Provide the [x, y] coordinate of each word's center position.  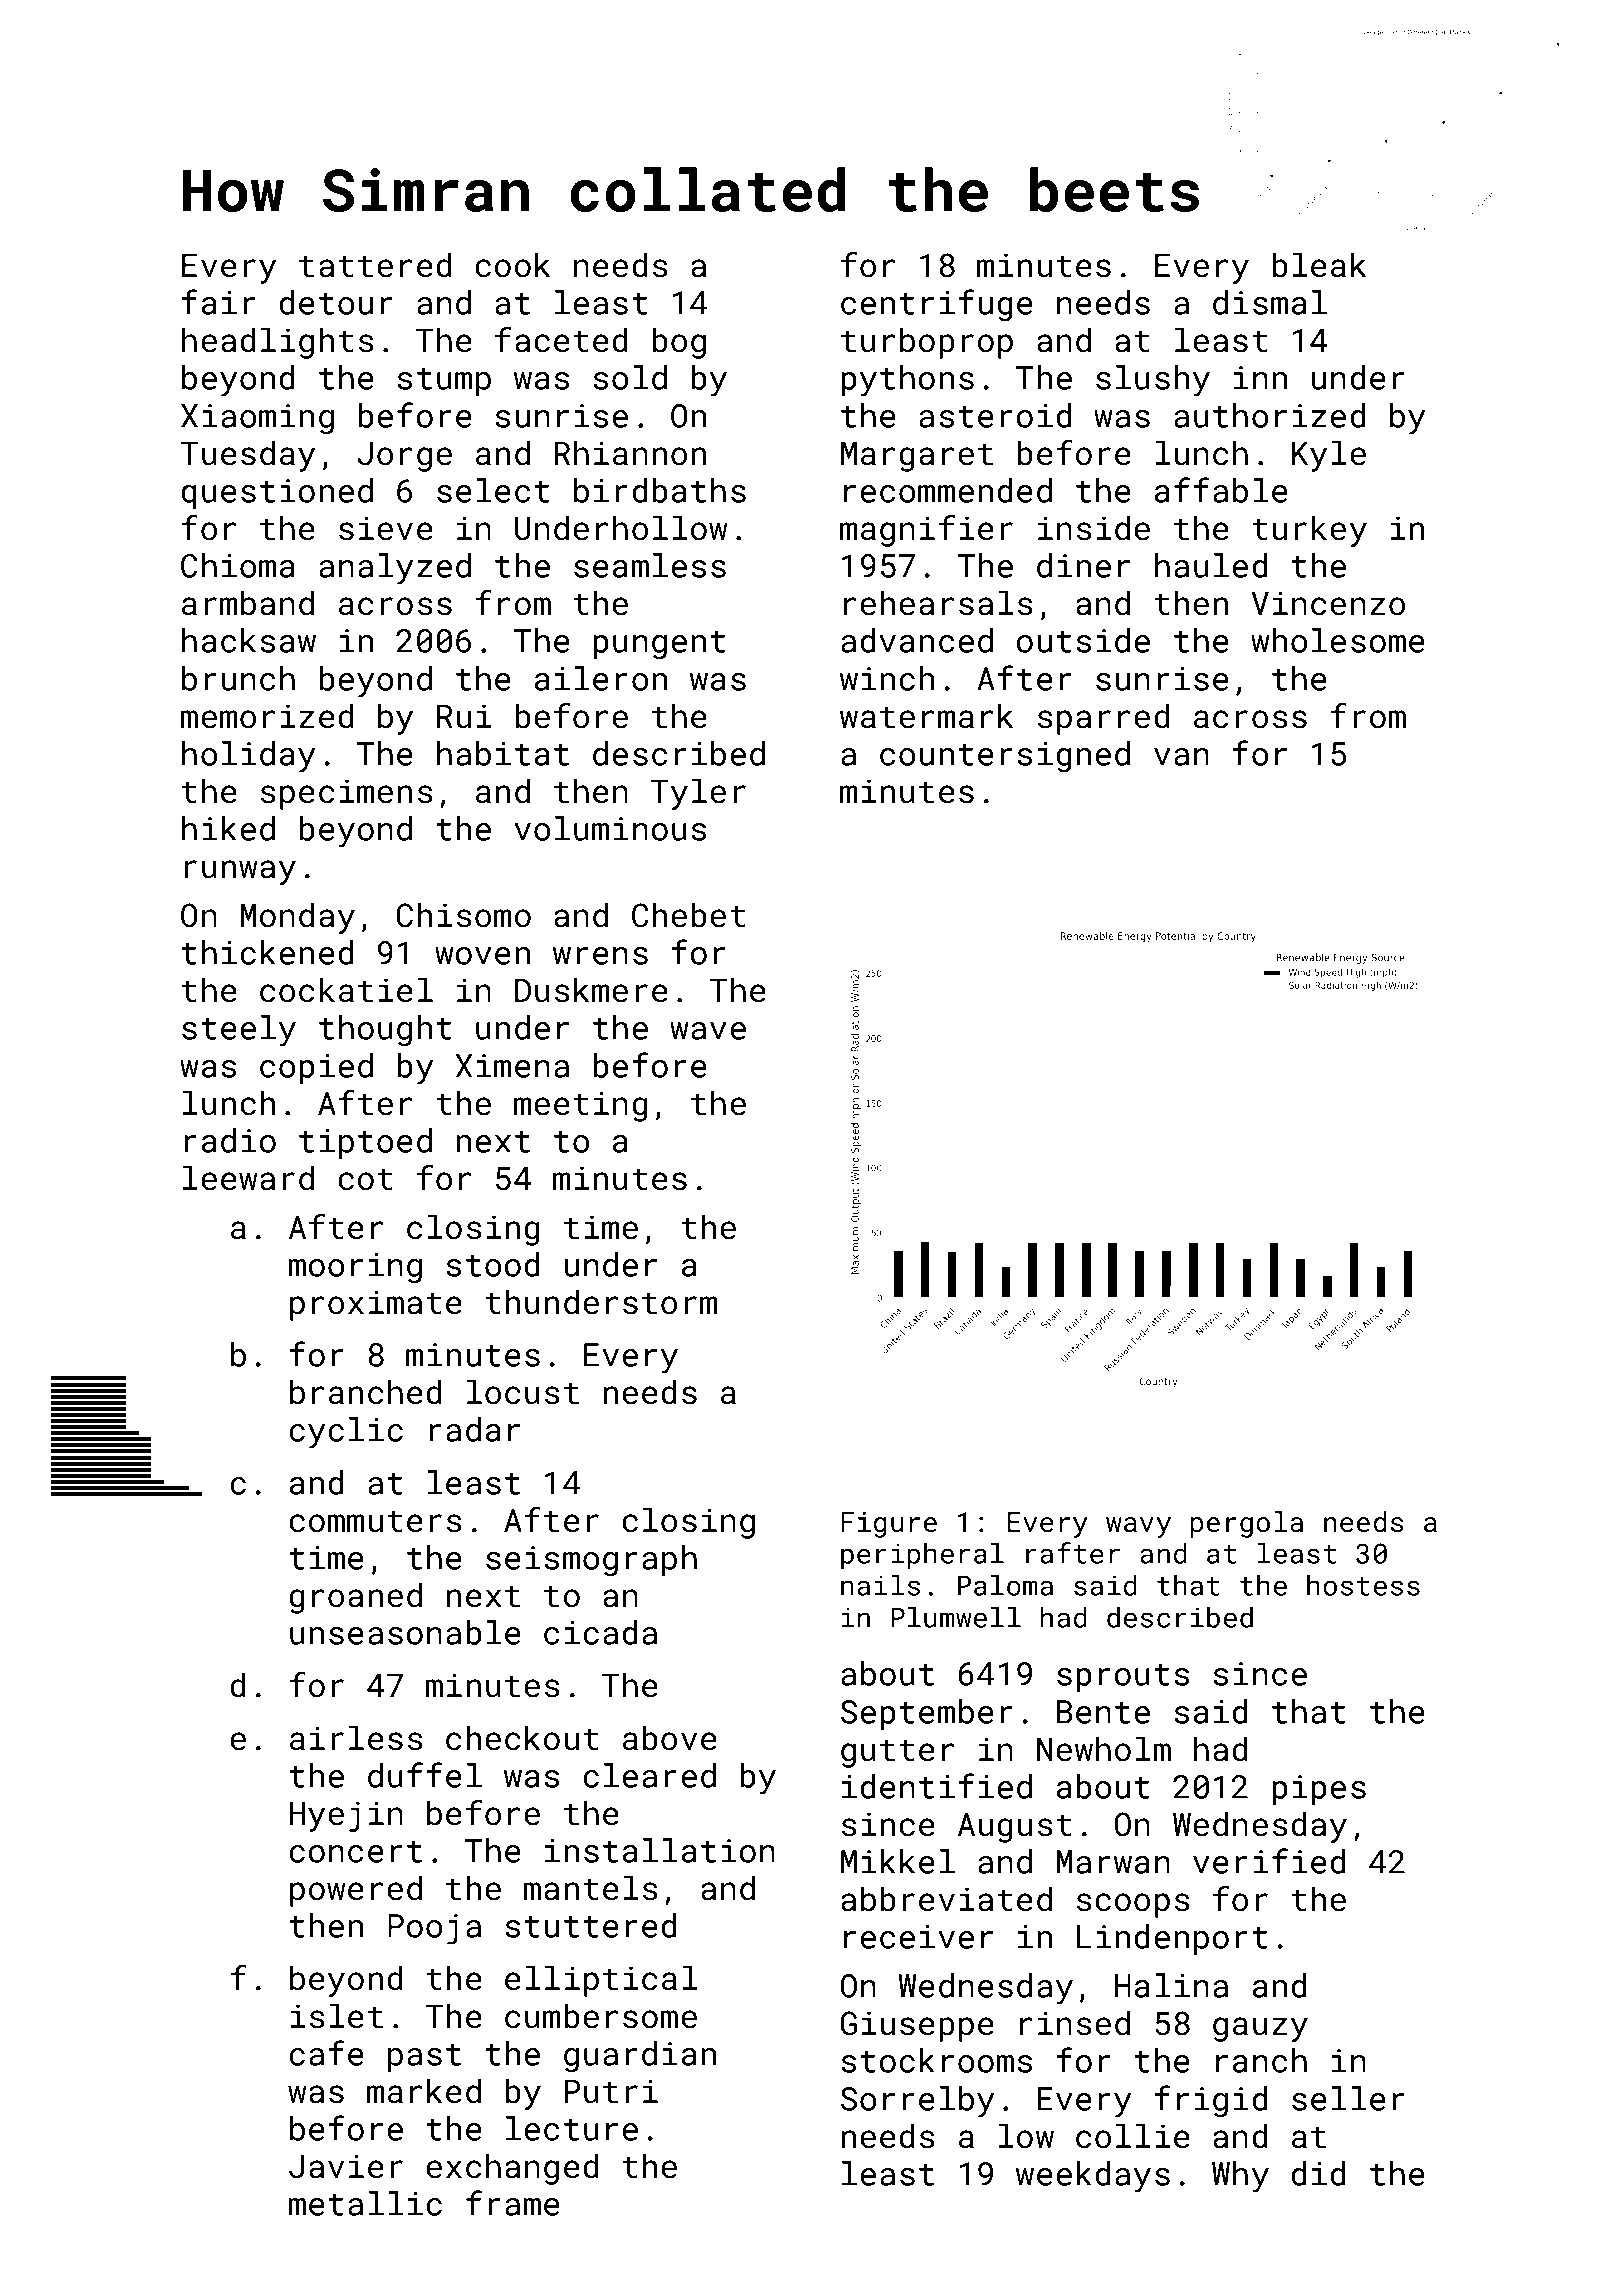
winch [887, 678]
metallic [365, 2203]
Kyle [1329, 456]
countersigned [1005, 757]
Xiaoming [257, 419]
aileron [601, 678]
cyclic [346, 1433]
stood [493, 1264]
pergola [1247, 1524]
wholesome [1338, 640]
